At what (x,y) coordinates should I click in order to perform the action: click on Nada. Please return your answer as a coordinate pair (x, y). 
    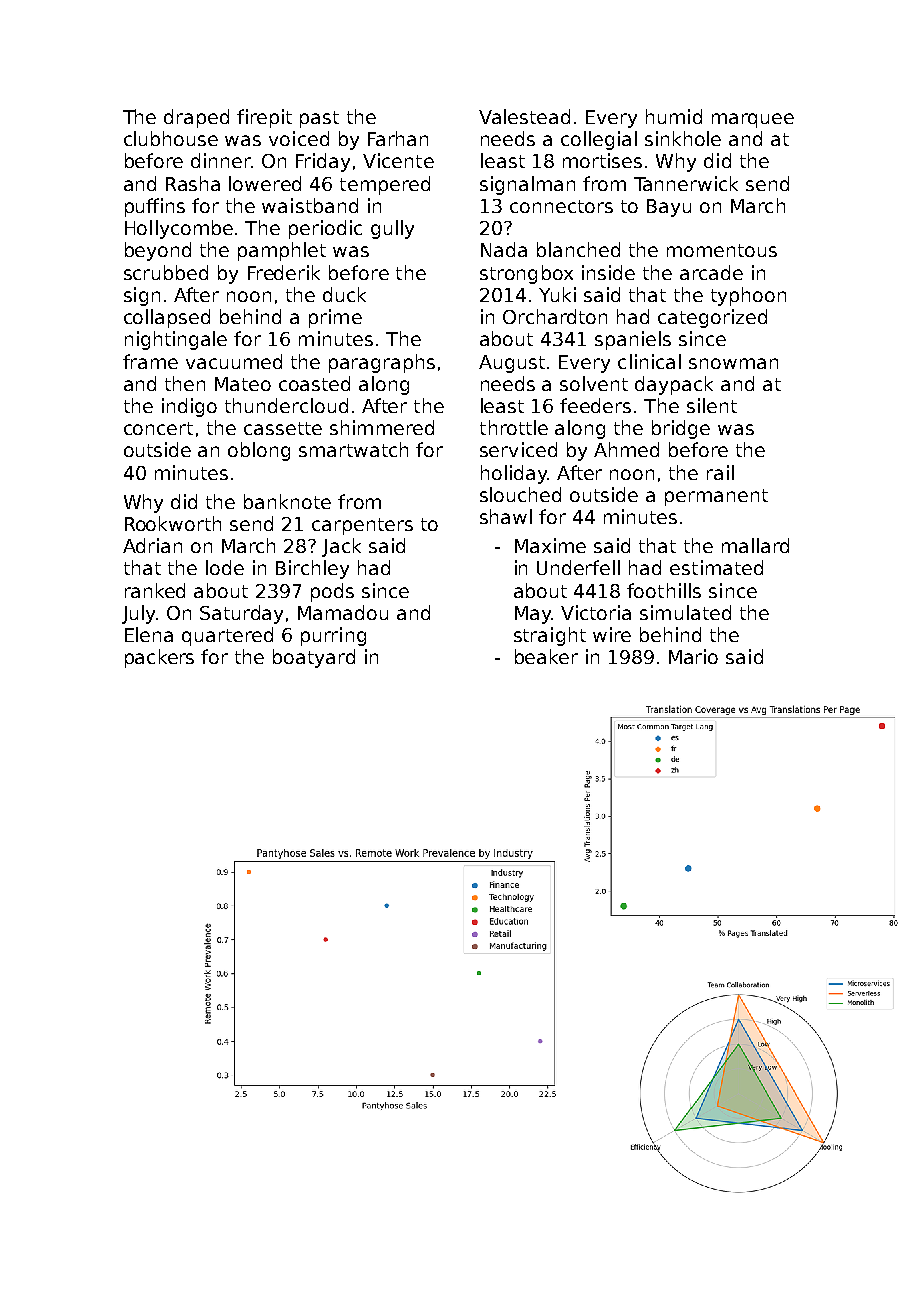
    Looking at the image, I should click on (504, 249).
